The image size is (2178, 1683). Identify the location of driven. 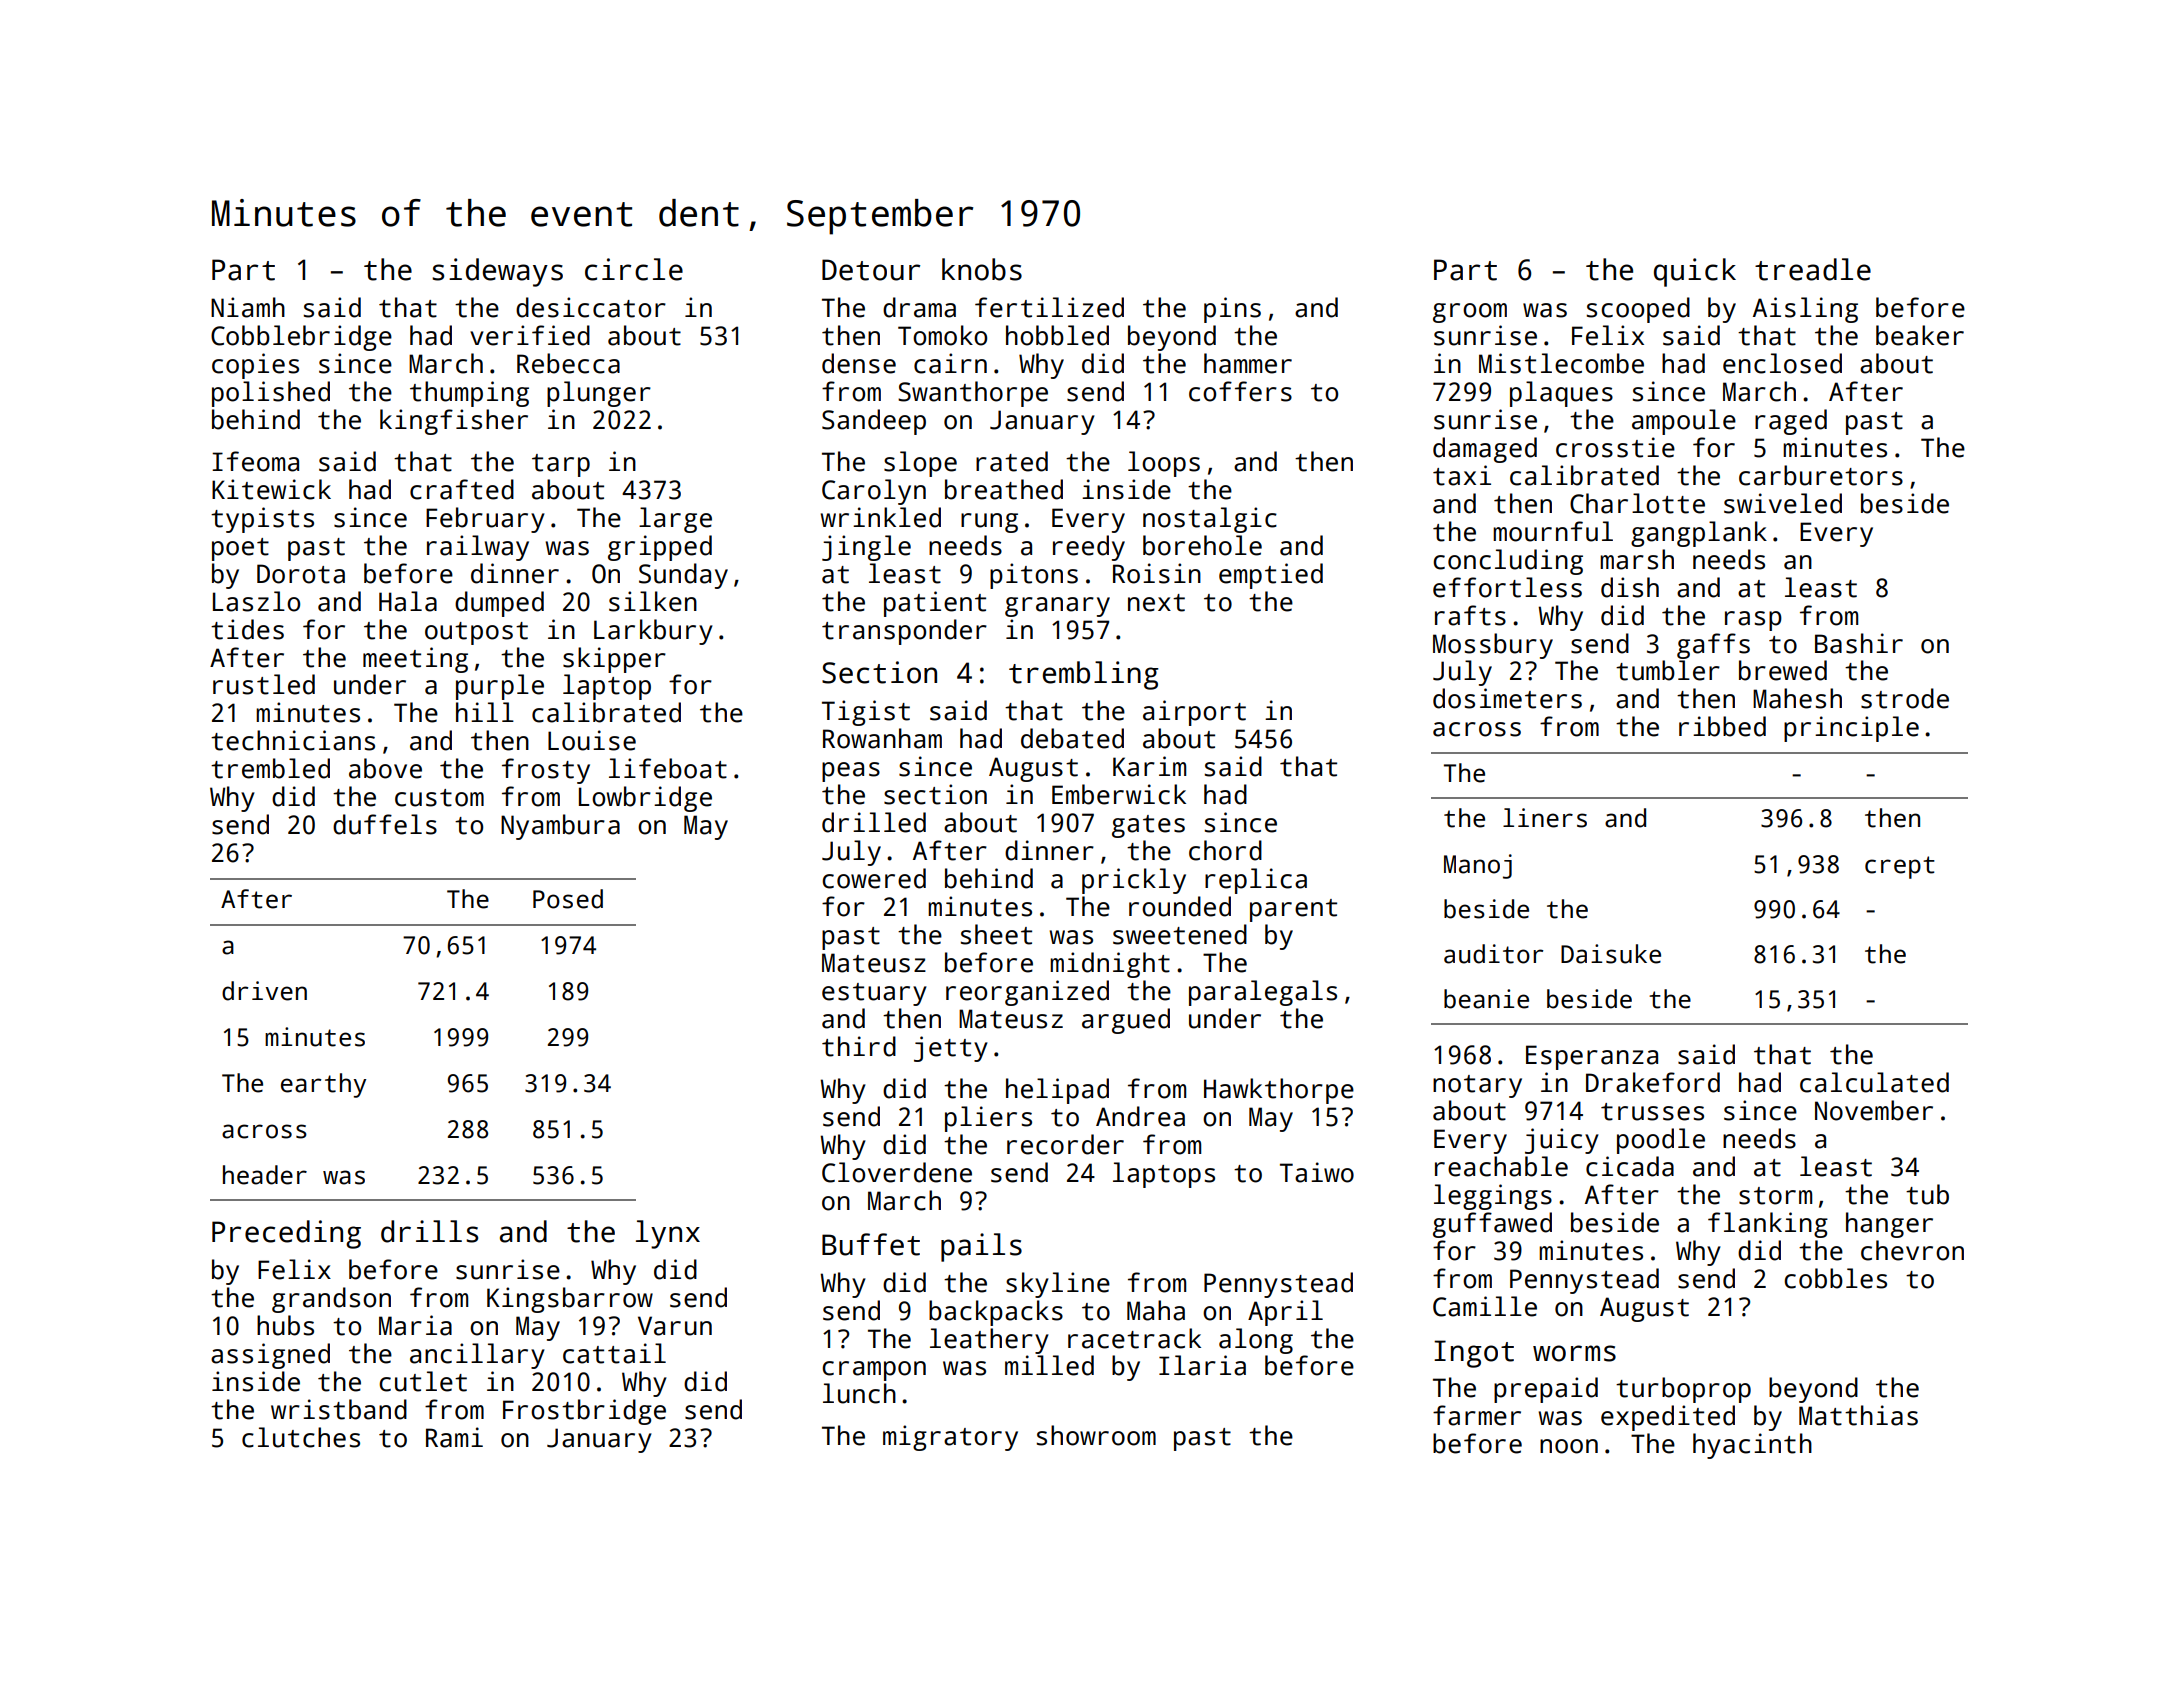
(264, 991).
